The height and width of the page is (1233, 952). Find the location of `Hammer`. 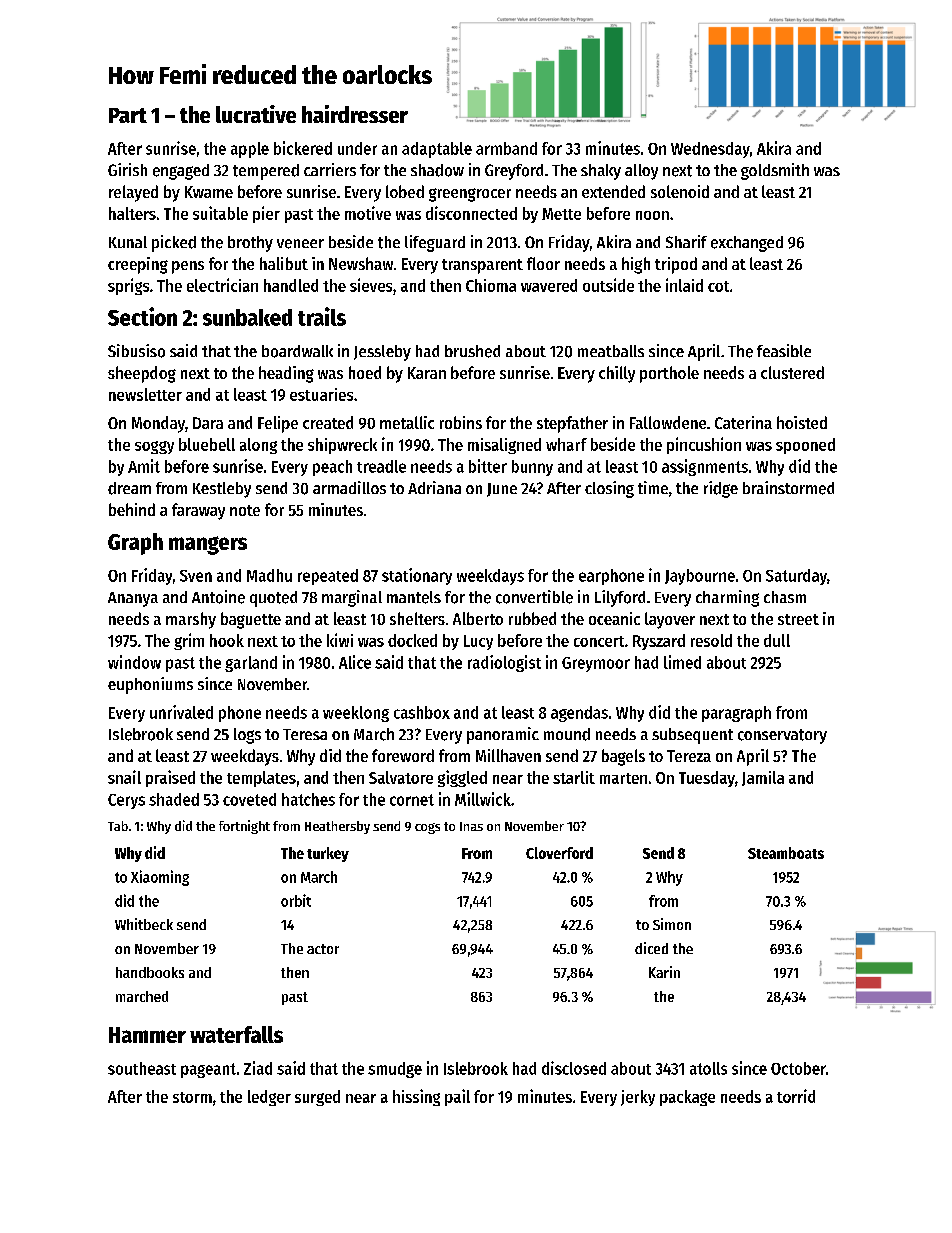

Hammer is located at coordinates (147, 1035).
